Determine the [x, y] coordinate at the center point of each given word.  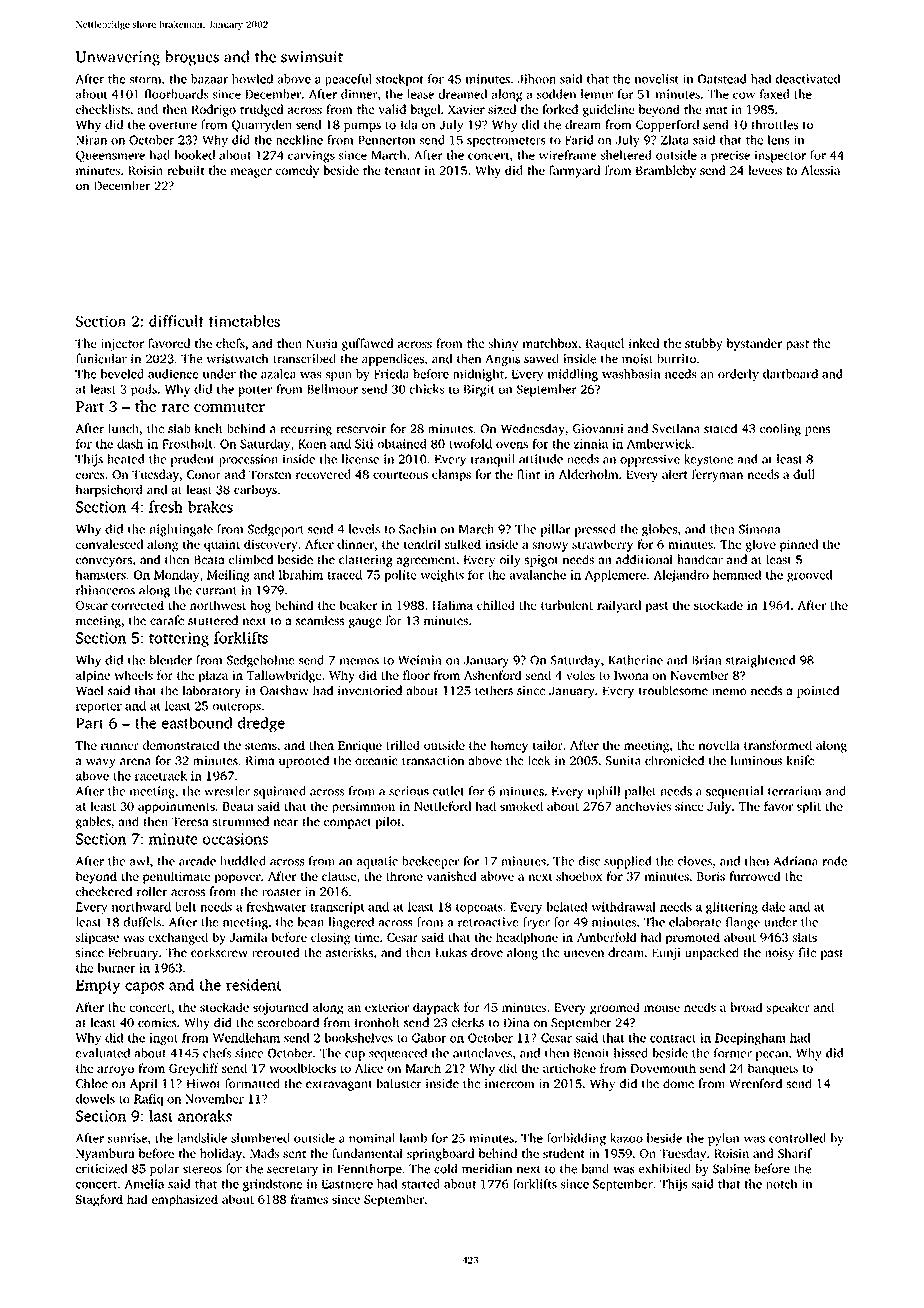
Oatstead [722, 79]
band [595, 1168]
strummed [241, 821]
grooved [810, 576]
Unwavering [118, 58]
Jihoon [537, 79]
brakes [210, 506]
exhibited [665, 1168]
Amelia [144, 1184]
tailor [548, 745]
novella [719, 745]
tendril [422, 544]
